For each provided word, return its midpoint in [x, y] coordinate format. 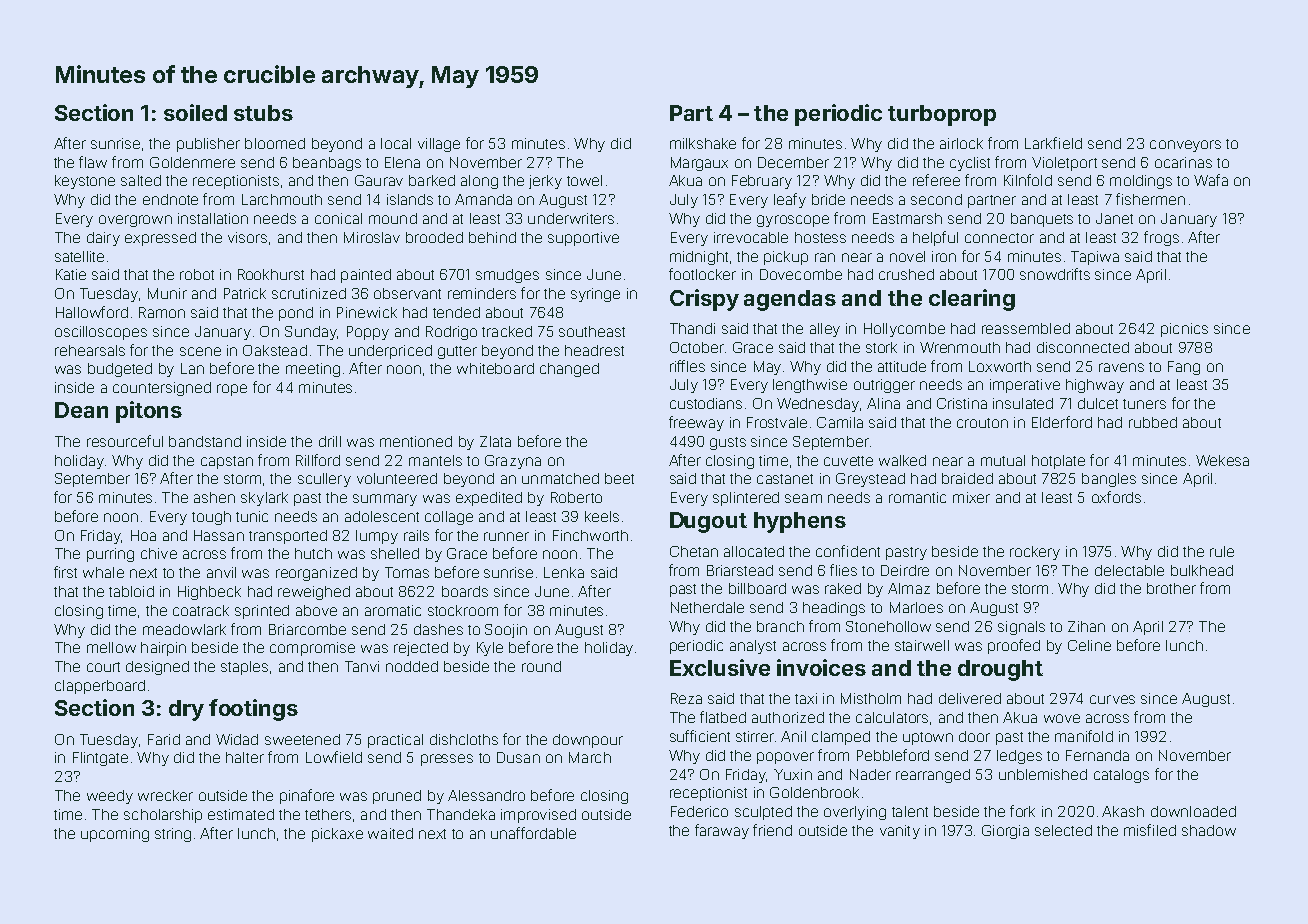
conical [338, 218]
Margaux [699, 164]
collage [449, 518]
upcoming [115, 835]
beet [619, 478]
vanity [900, 832]
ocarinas [1183, 162]
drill [330, 441]
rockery [1035, 553]
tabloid [131, 591]
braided [967, 478]
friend [772, 830]
